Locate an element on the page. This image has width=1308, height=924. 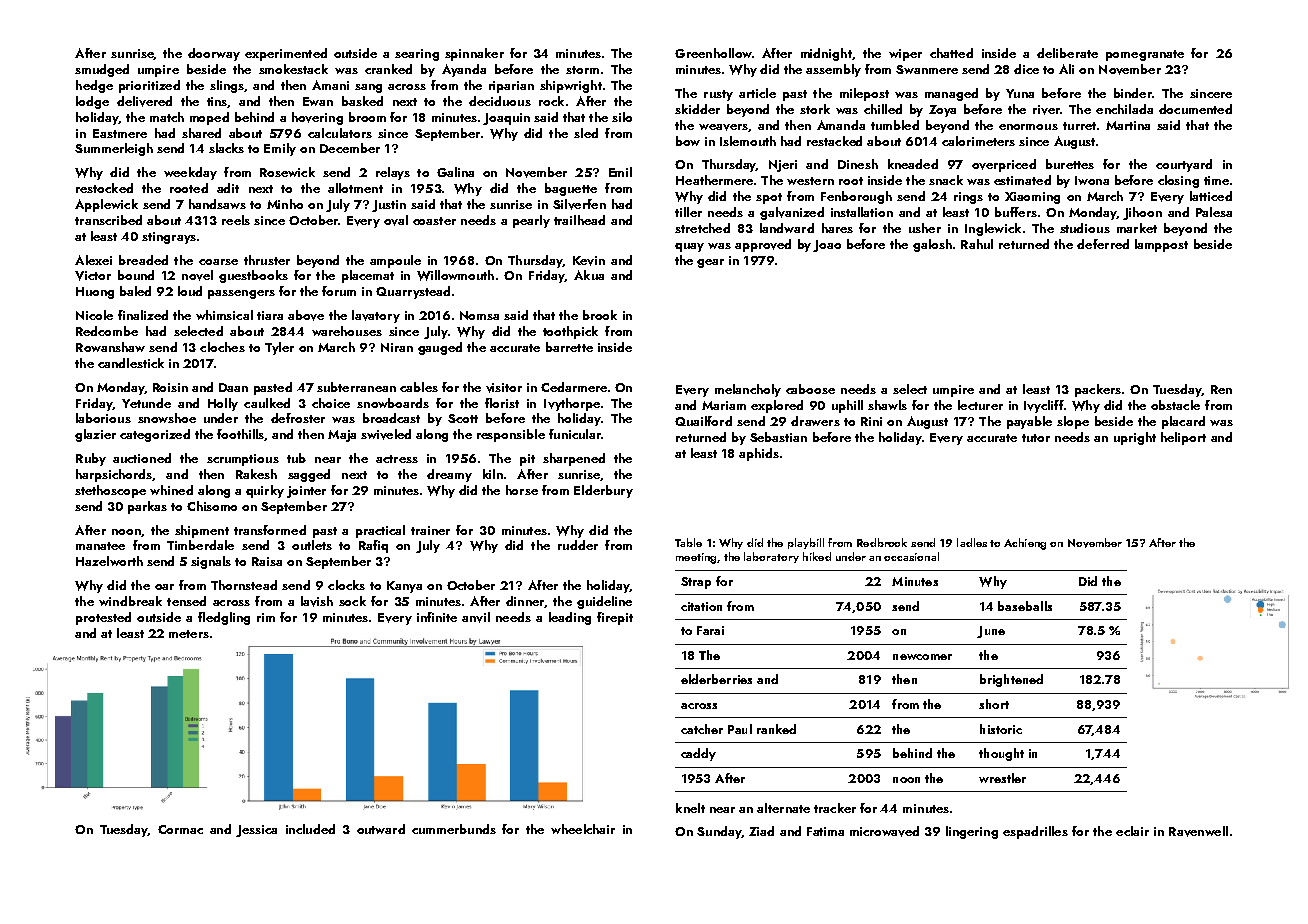
outward is located at coordinates (381, 829).
